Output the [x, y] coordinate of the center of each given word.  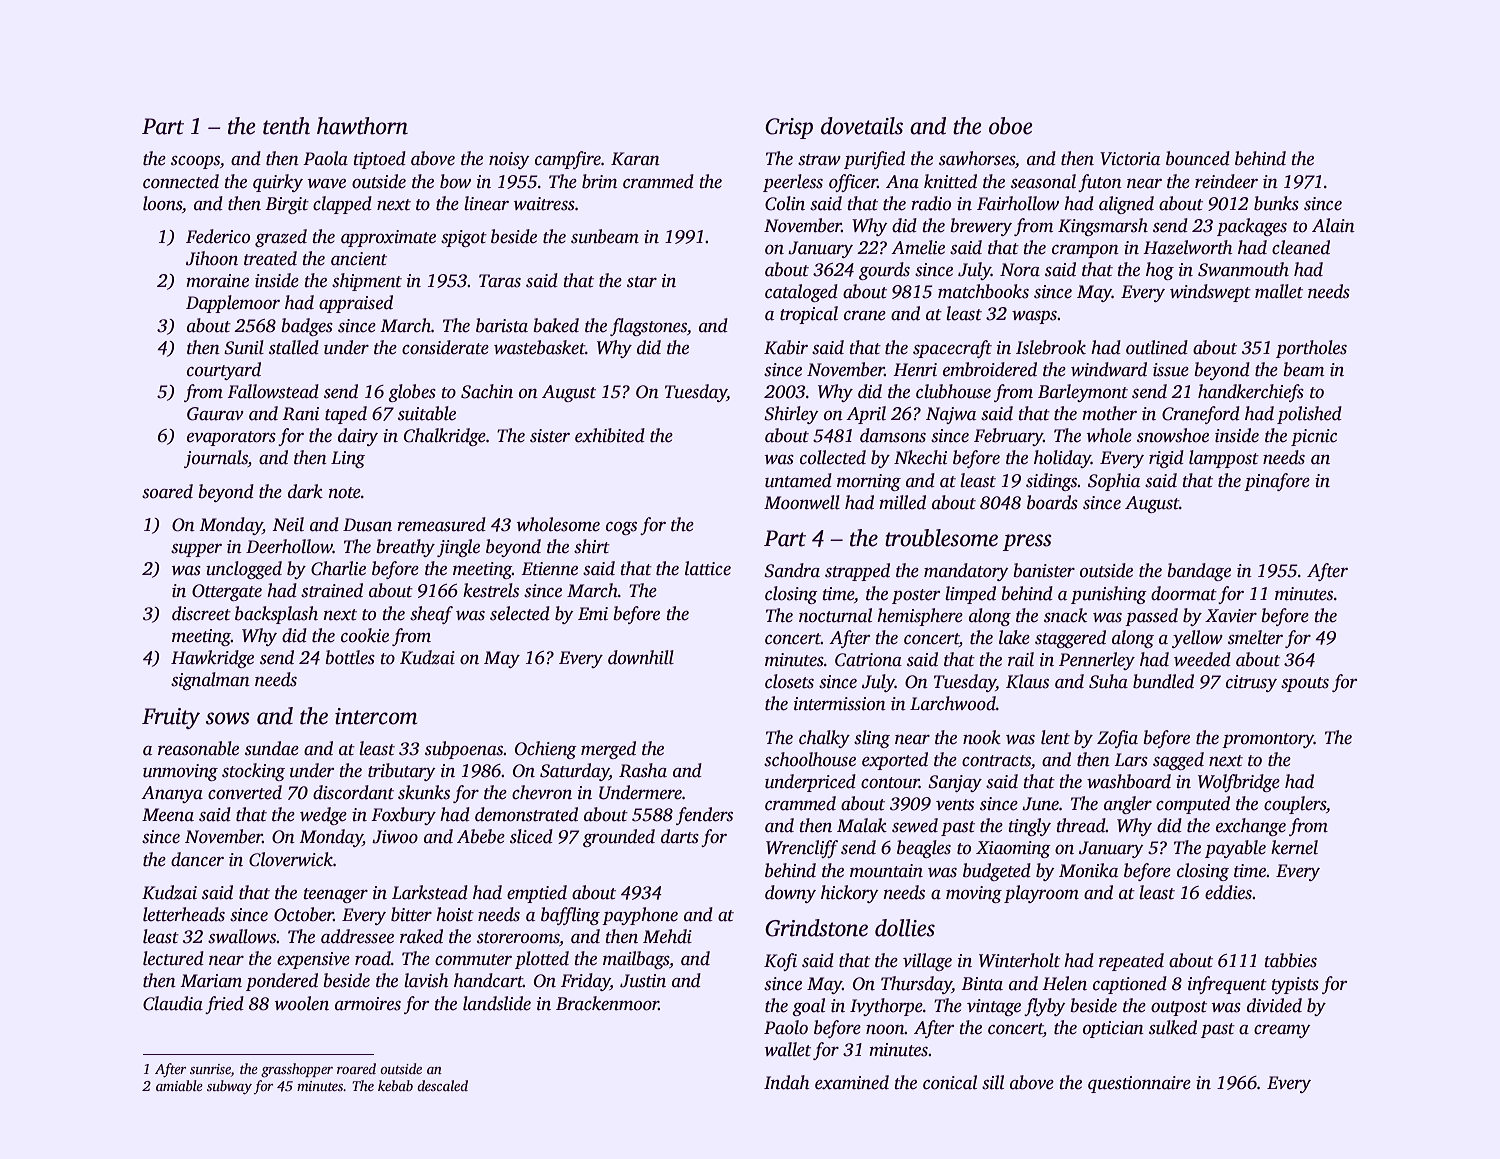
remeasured [441, 524]
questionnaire [1139, 1084]
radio [931, 203]
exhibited [610, 435]
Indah [786, 1082]
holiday [1062, 459]
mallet [1279, 291]
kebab [395, 1085]
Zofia [1117, 739]
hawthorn [362, 126]
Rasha [643, 770]
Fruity [171, 718]
